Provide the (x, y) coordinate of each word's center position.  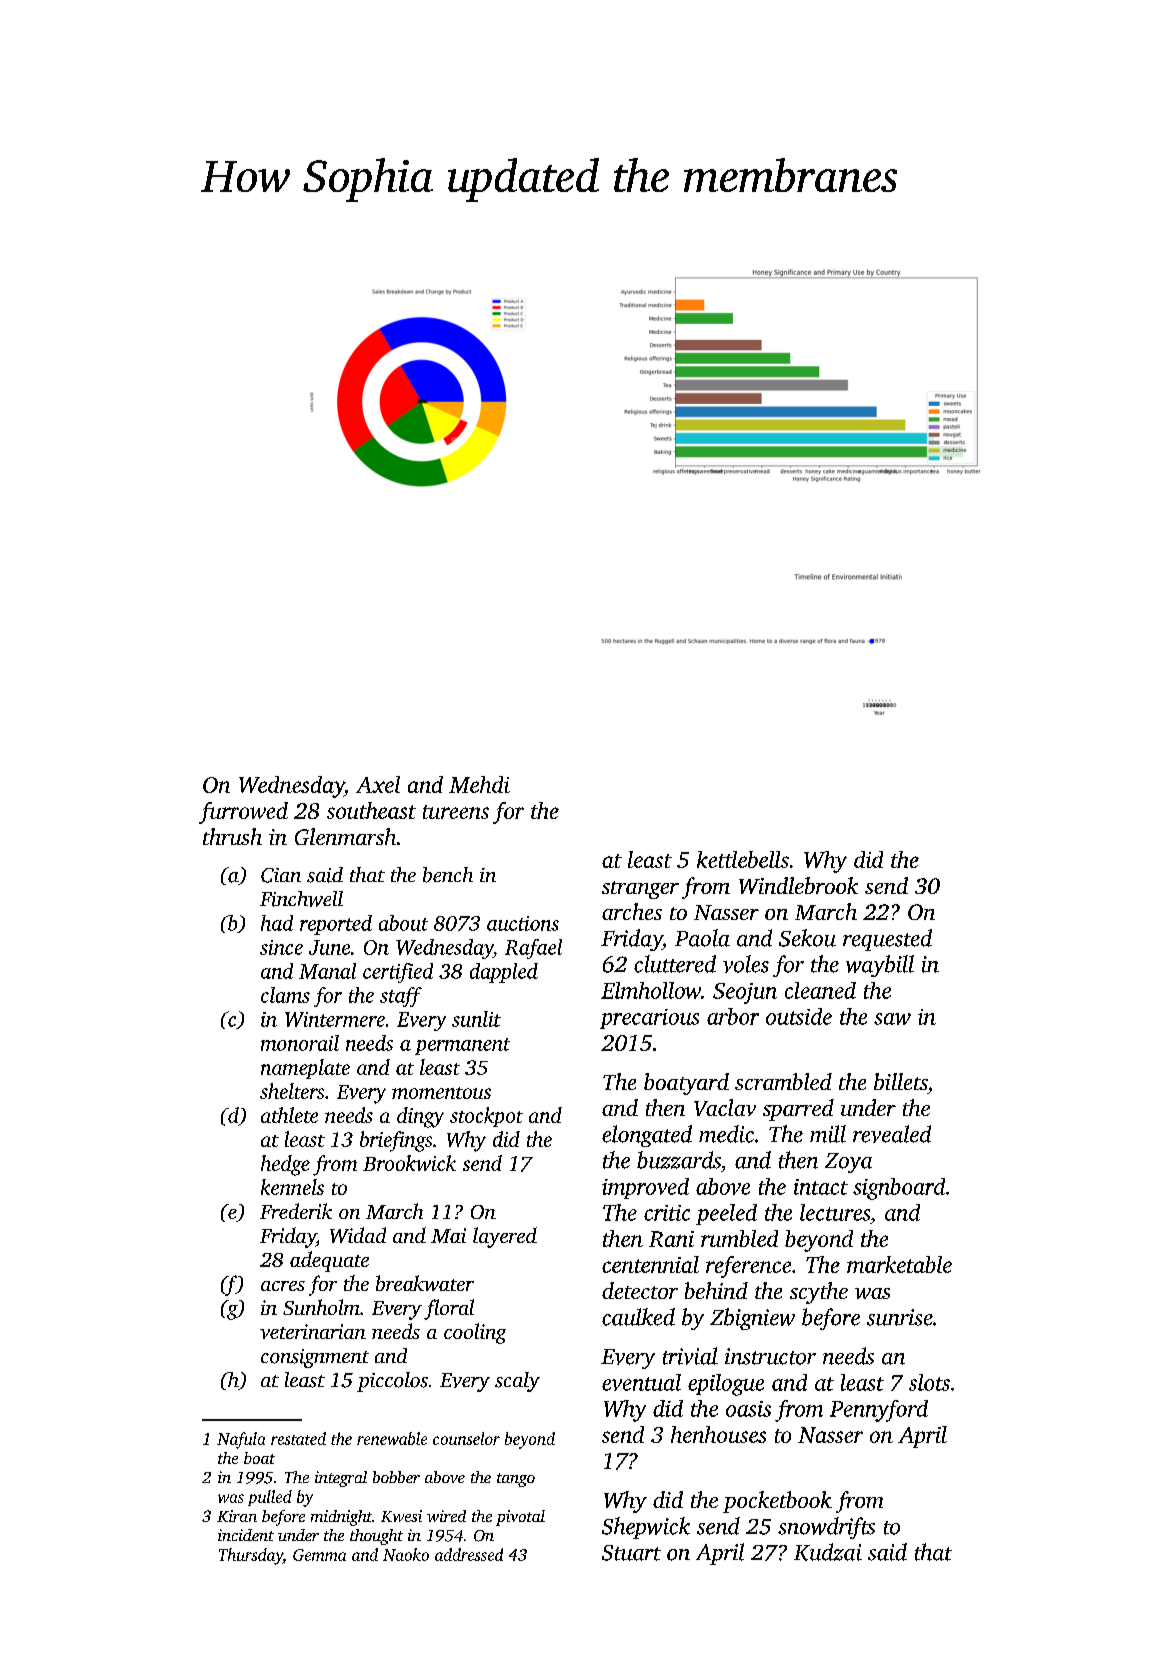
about (403, 923)
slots (929, 1382)
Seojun (745, 993)
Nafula (241, 1440)
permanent (462, 1046)
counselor (466, 1438)
